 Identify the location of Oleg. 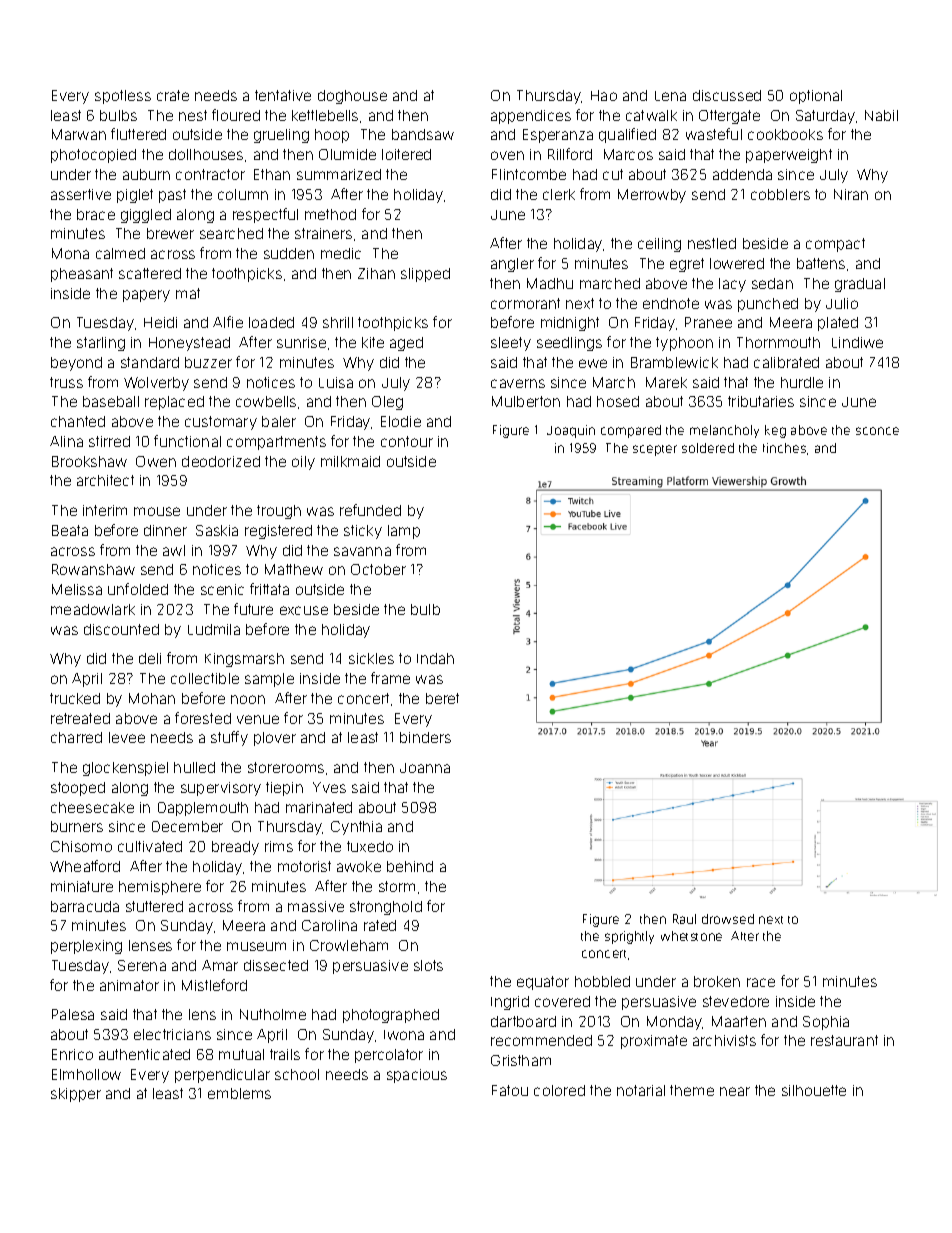
(387, 403).
